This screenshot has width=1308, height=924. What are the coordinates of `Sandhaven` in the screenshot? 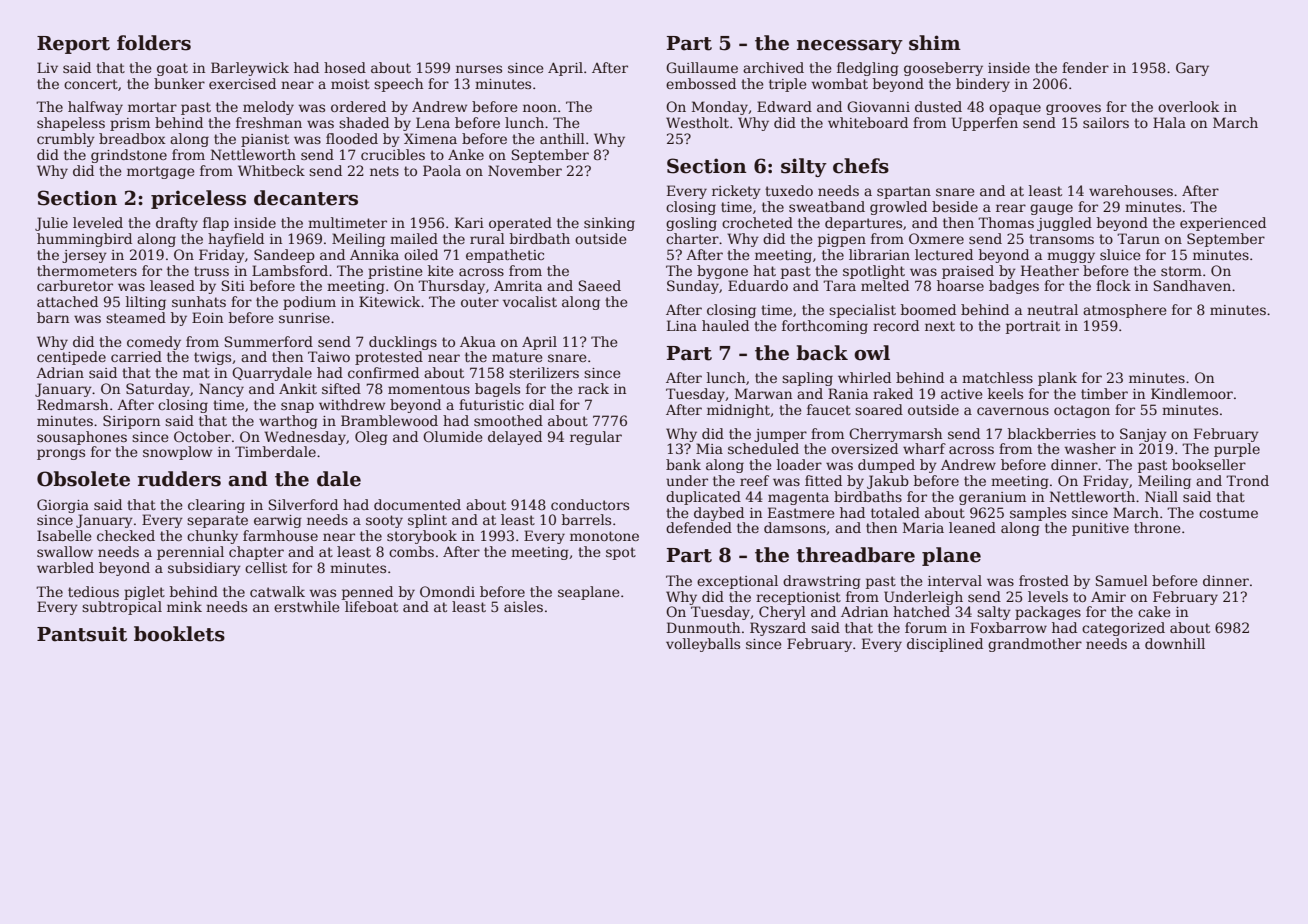 It's located at (1192, 285).
